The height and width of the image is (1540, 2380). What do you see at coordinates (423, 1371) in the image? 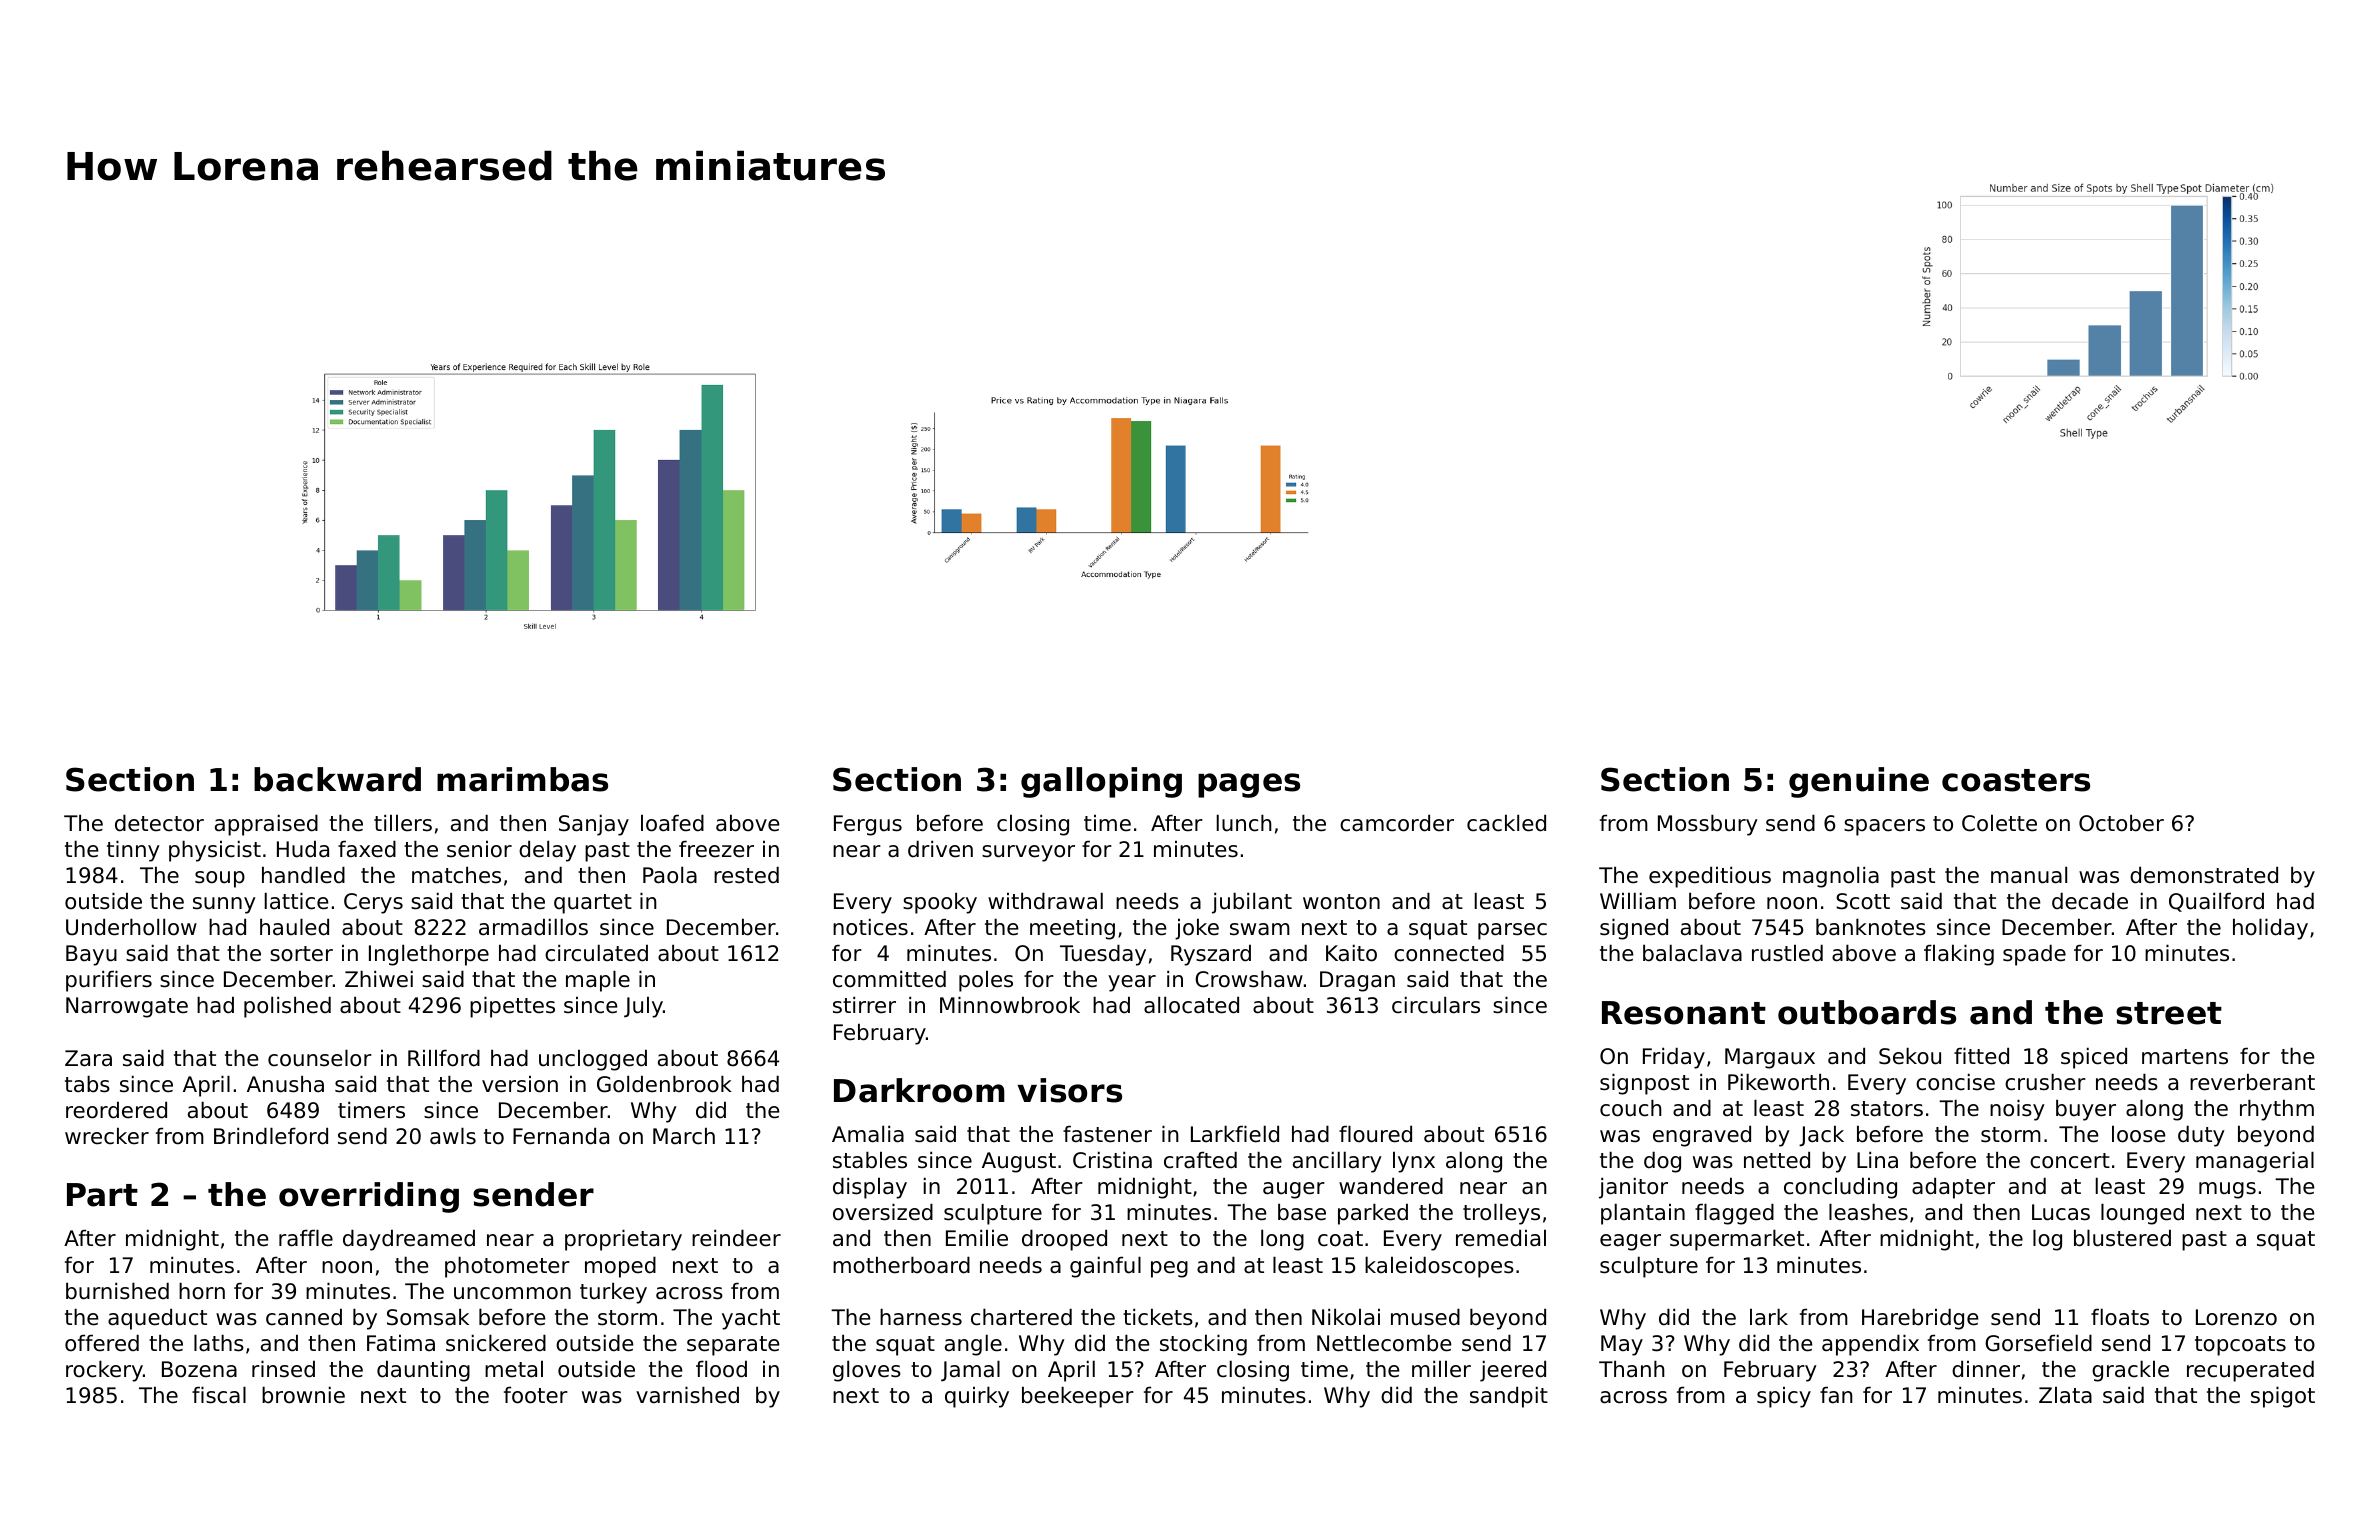
I see `daunting` at bounding box center [423, 1371].
